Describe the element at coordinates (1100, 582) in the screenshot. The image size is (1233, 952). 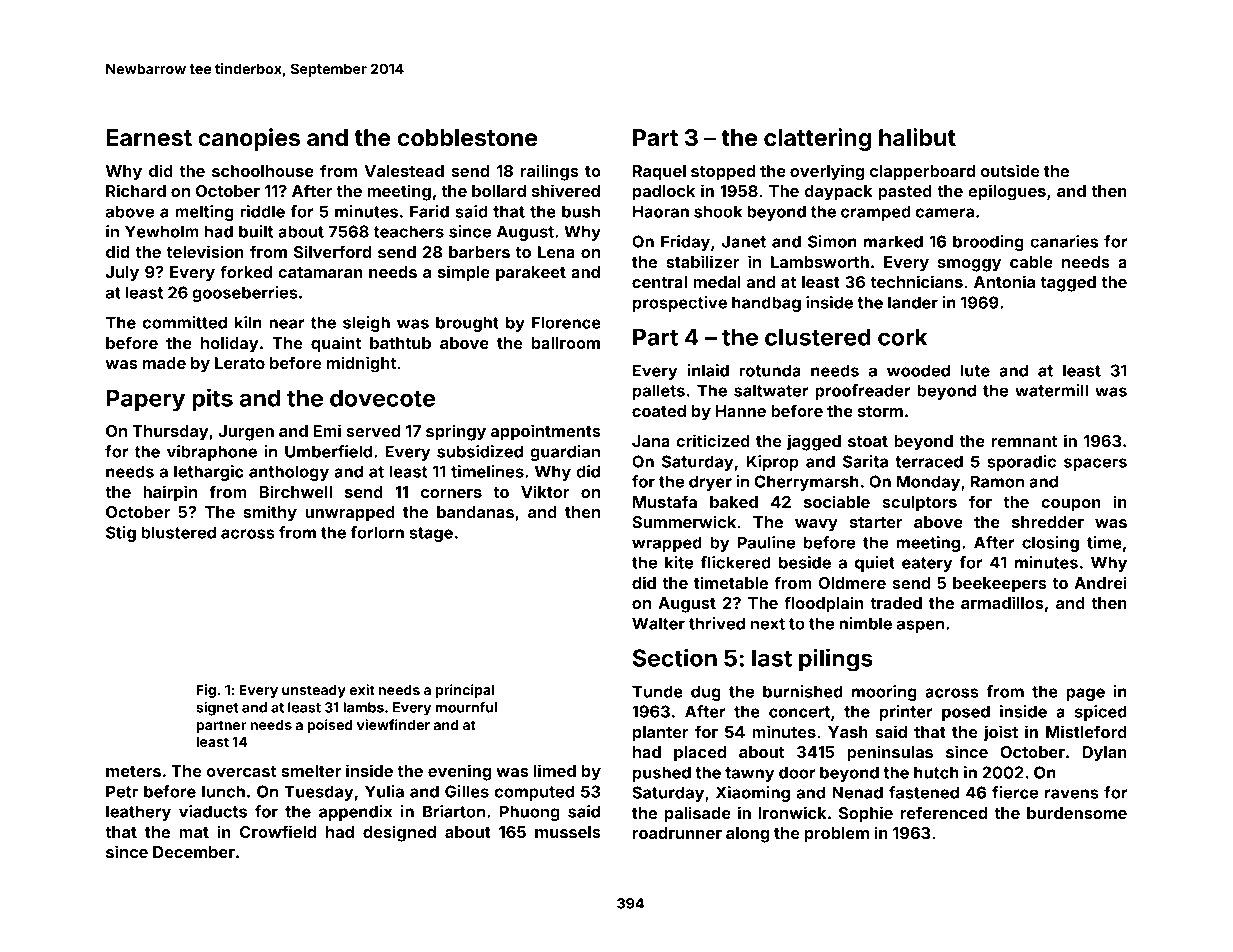
I see `Andrei` at that location.
